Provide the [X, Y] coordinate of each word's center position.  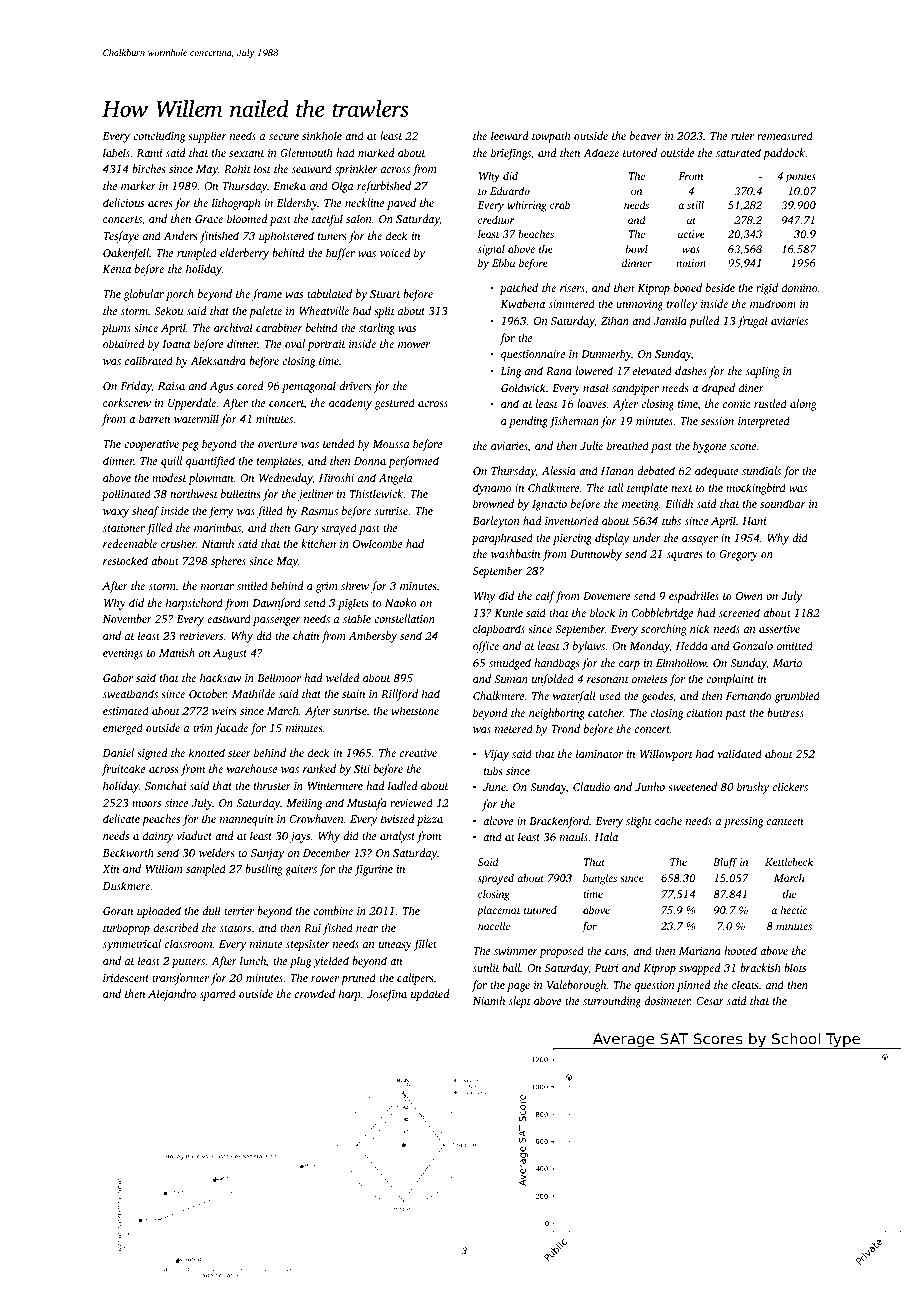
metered [514, 728]
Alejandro [172, 995]
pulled [704, 322]
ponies [800, 177]
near [367, 929]
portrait [326, 345]
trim [203, 728]
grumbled [797, 697]
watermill [196, 418]
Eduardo [510, 190]
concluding [159, 137]
